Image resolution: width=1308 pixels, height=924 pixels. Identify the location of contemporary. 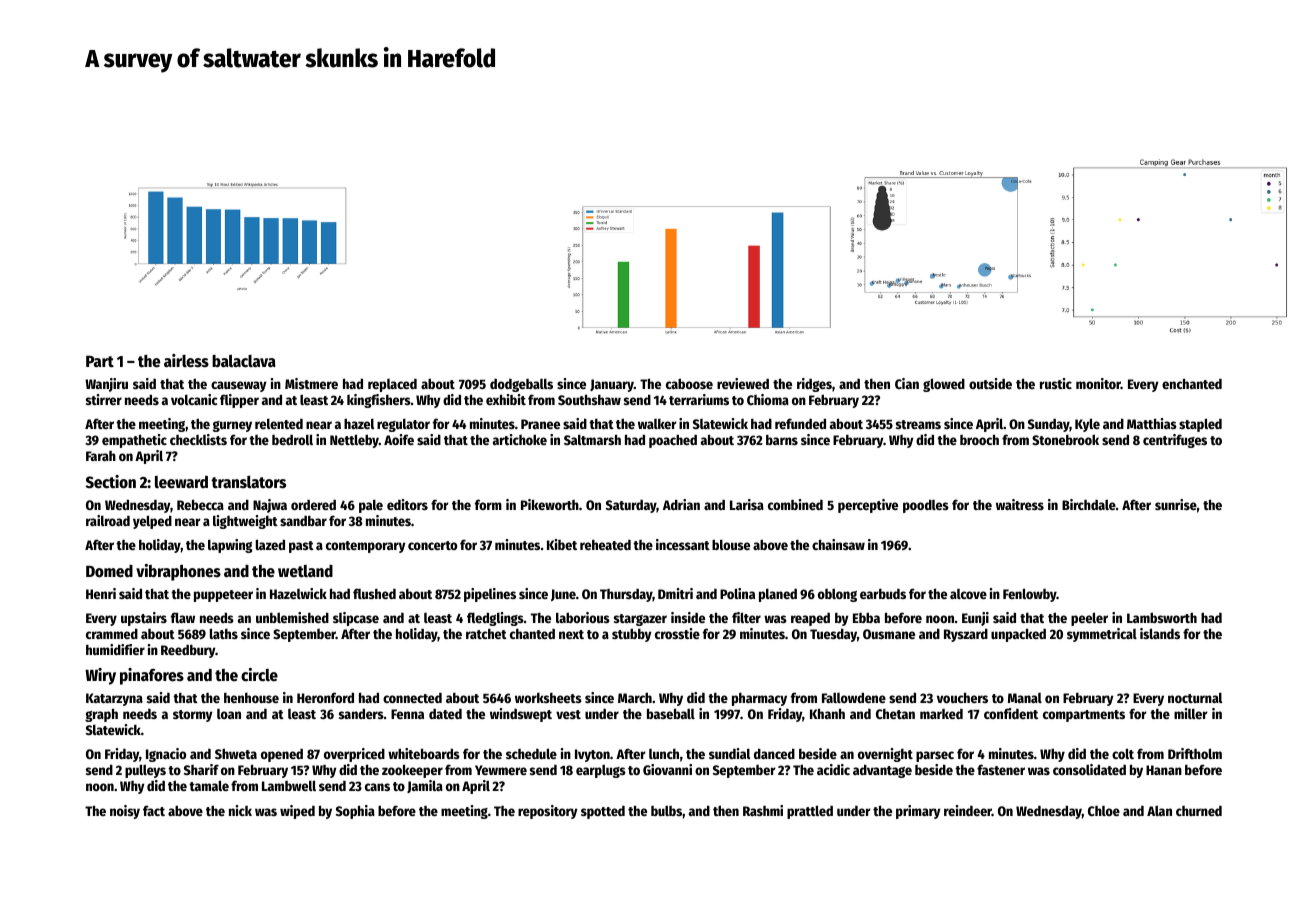
(366, 547).
